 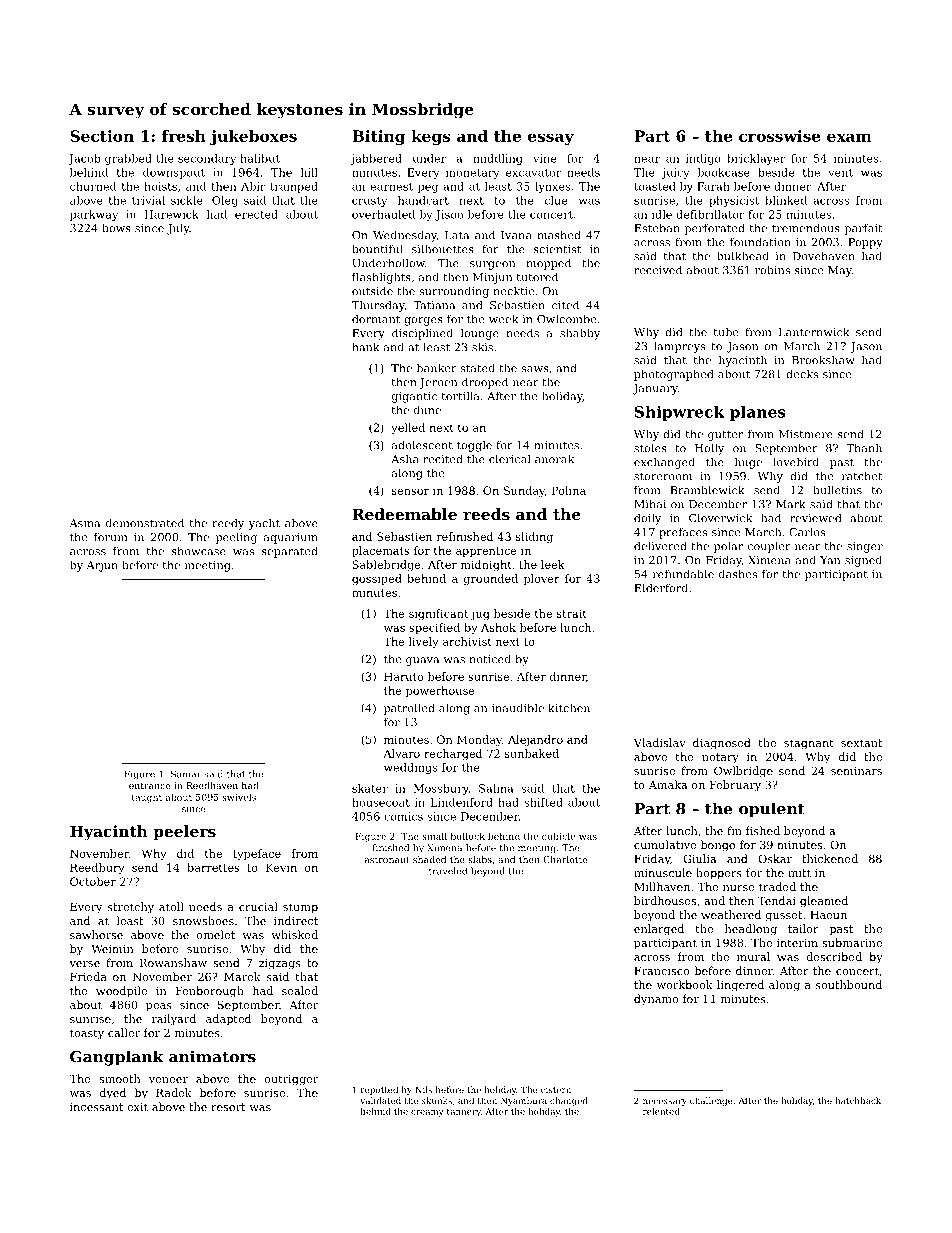 I want to click on stagnant, so click(x=809, y=744).
